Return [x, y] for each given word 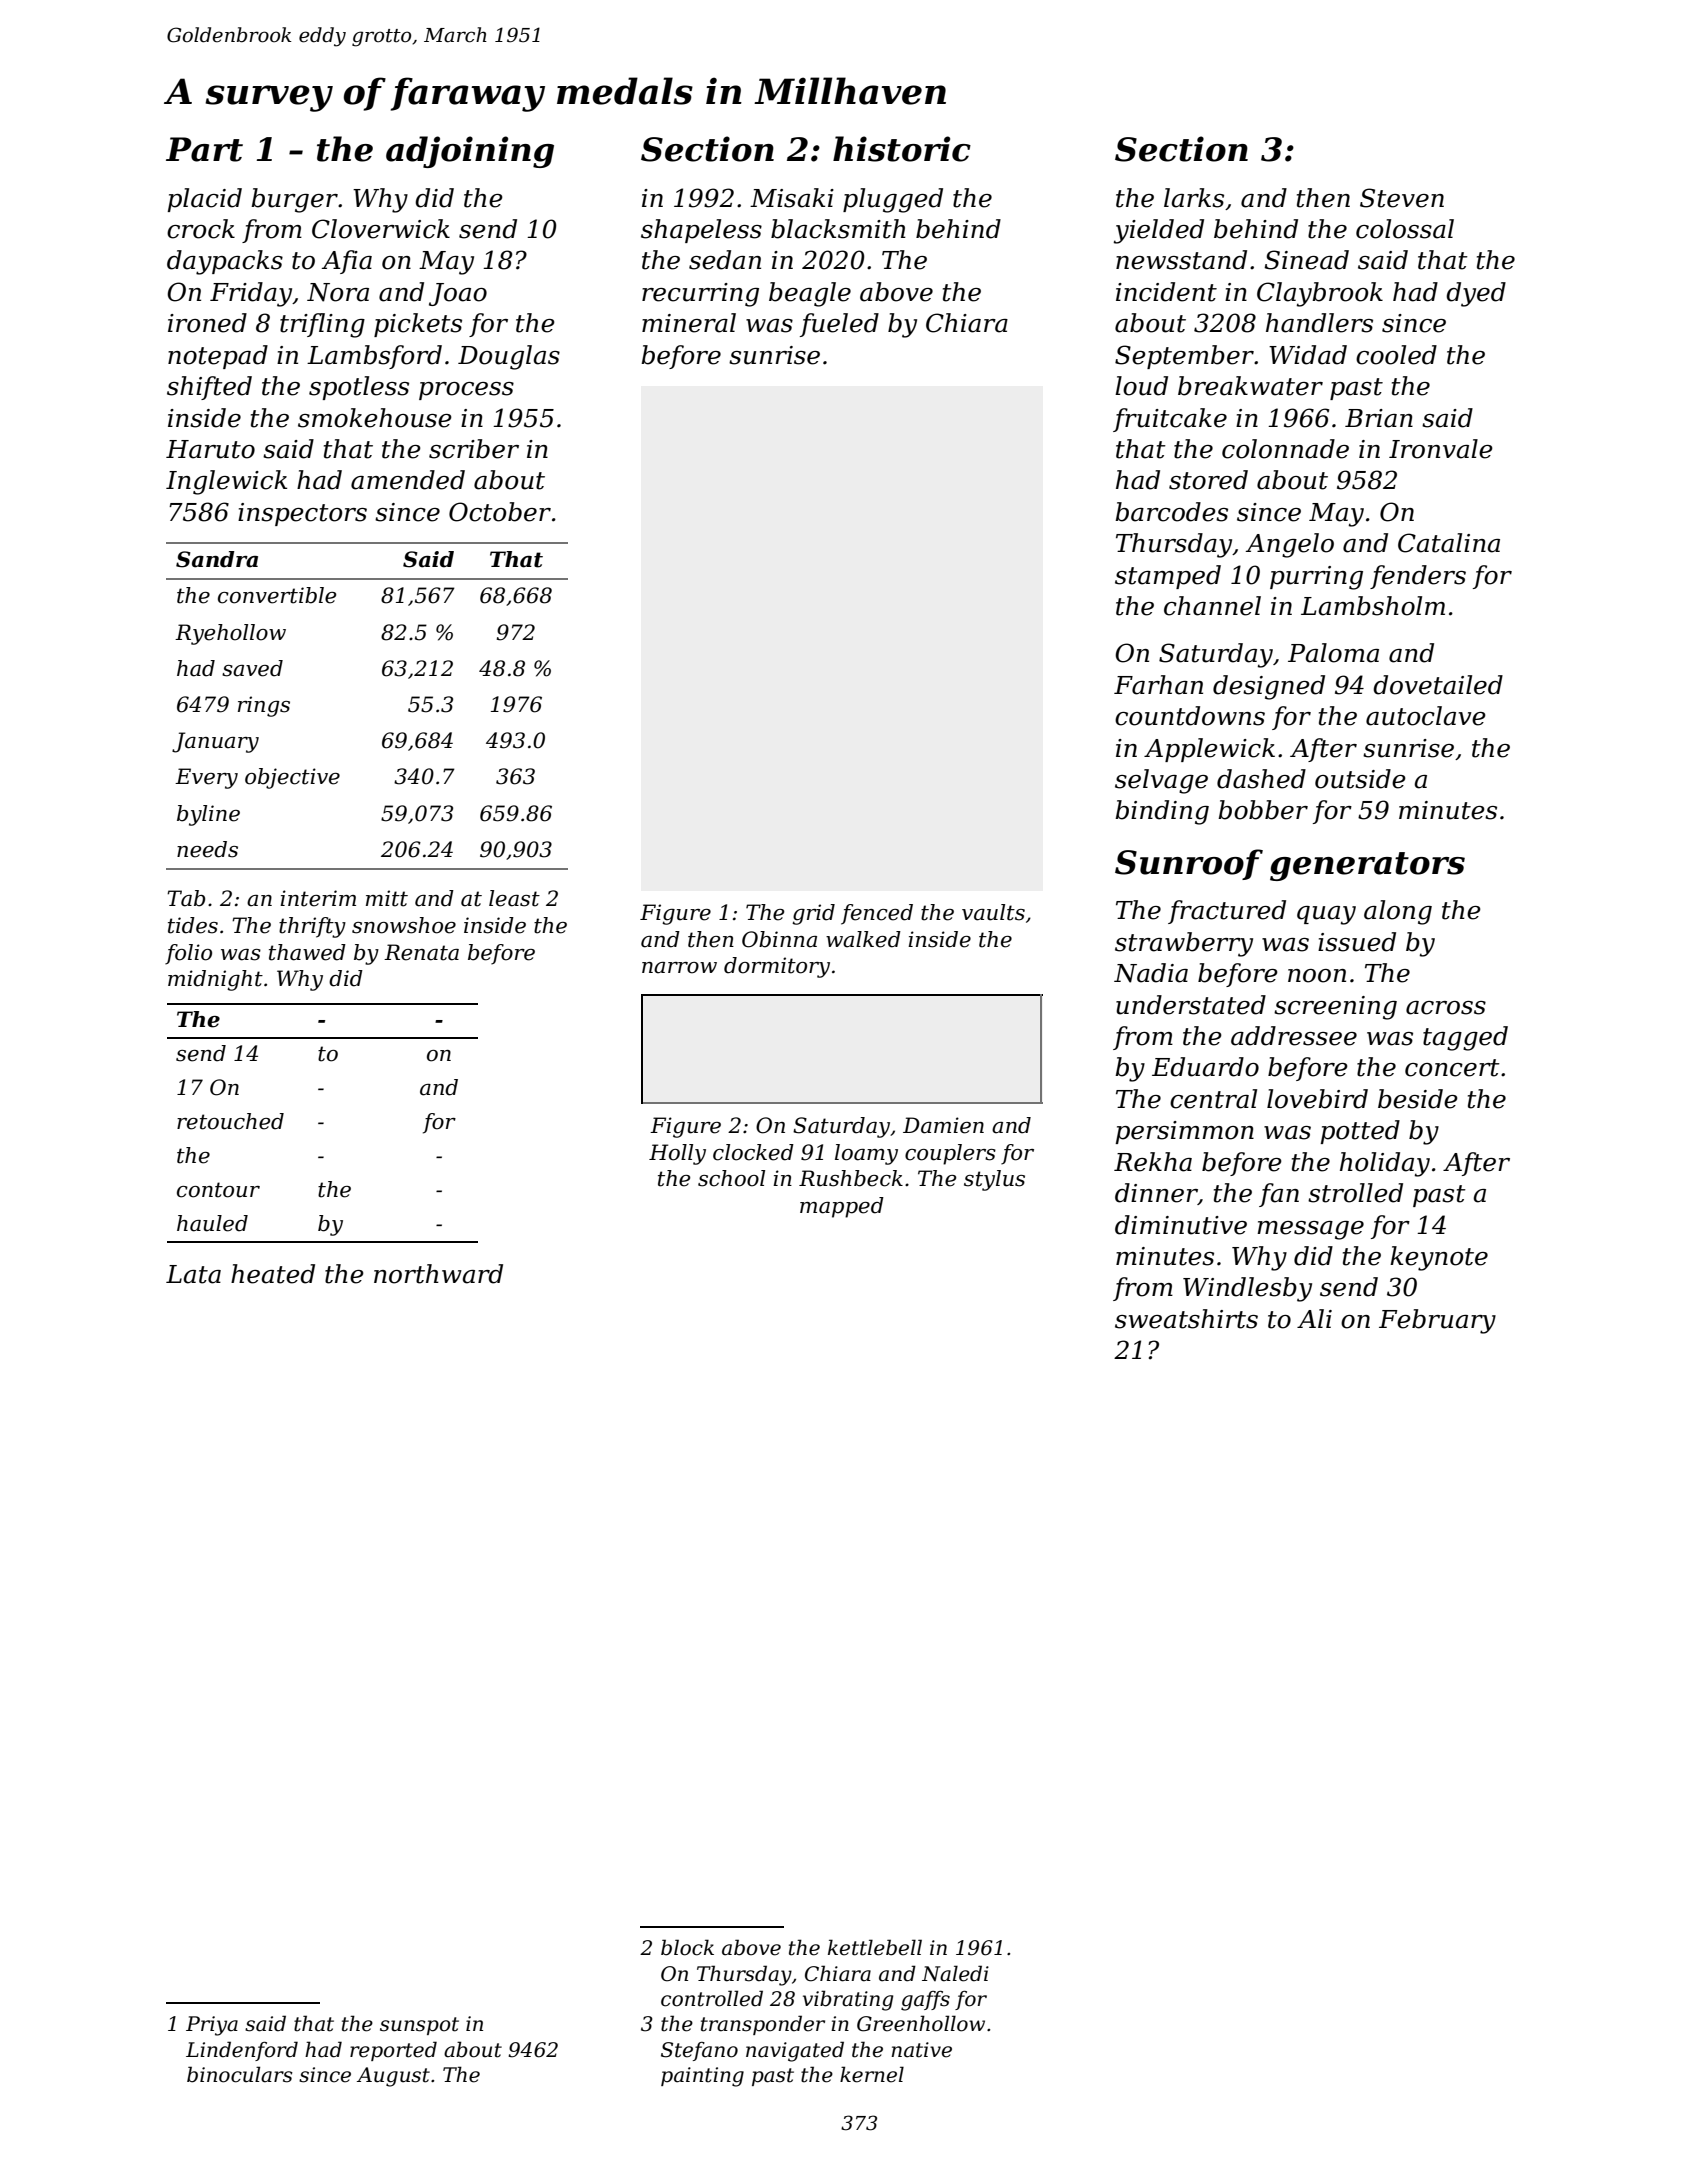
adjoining [470, 152]
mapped [842, 1207]
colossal [1405, 229]
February [1437, 1321]
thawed [307, 952]
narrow [679, 968]
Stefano [699, 2051]
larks [1194, 198]
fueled [839, 325]
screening [1335, 1008]
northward [438, 1274]
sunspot [419, 2026]
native [921, 2050]
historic [902, 149]
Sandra [217, 559]
